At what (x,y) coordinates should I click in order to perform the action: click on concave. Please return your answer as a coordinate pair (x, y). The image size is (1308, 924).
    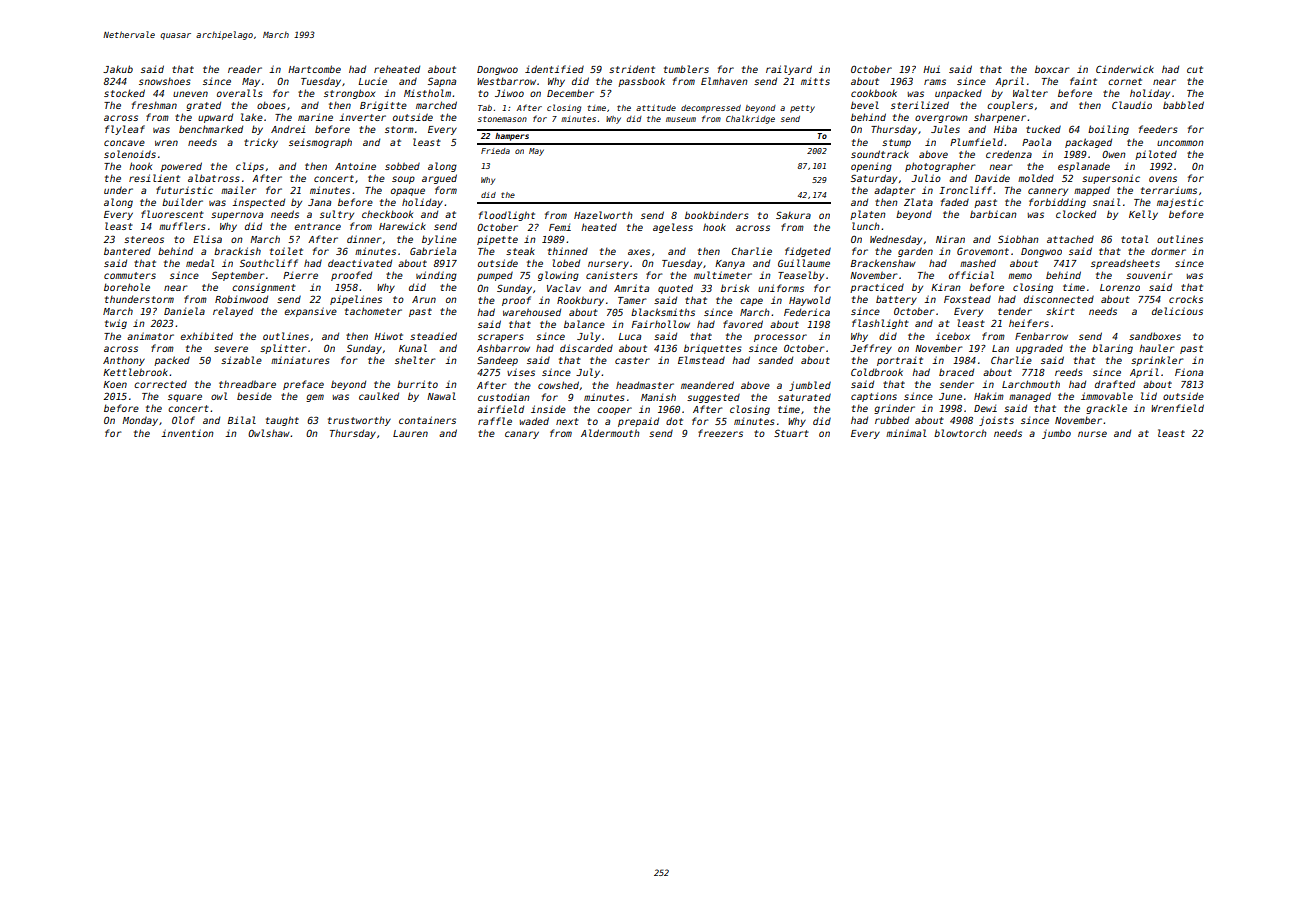
    Looking at the image, I should click on (124, 143).
